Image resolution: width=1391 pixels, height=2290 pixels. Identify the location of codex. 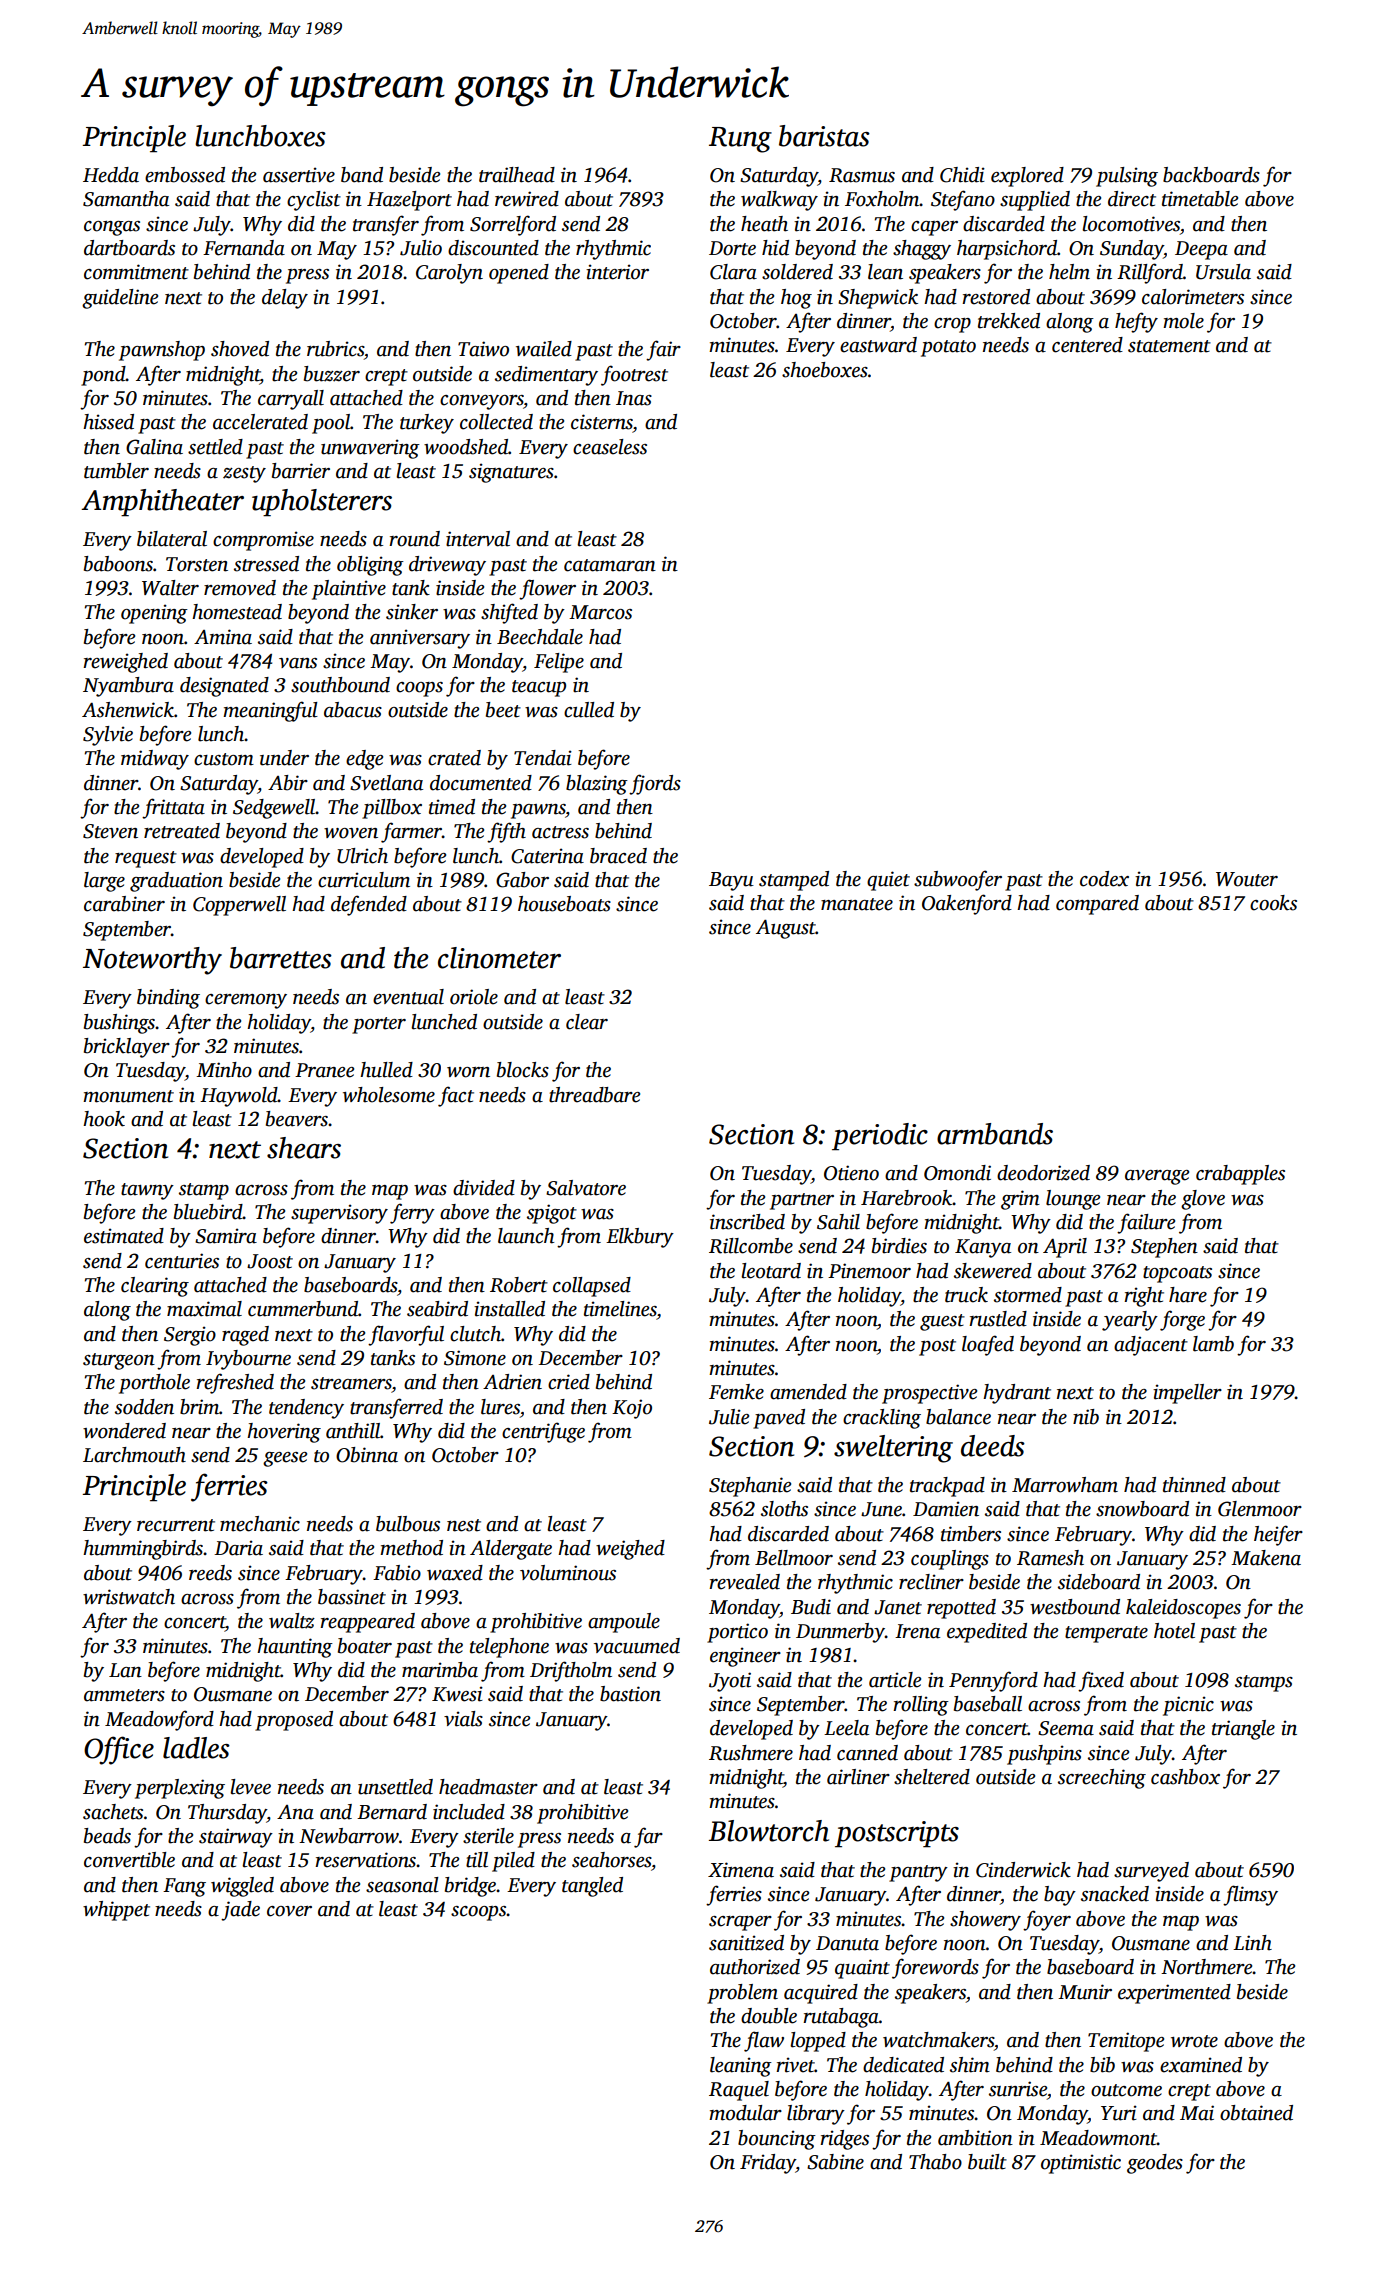
(1104, 879).
